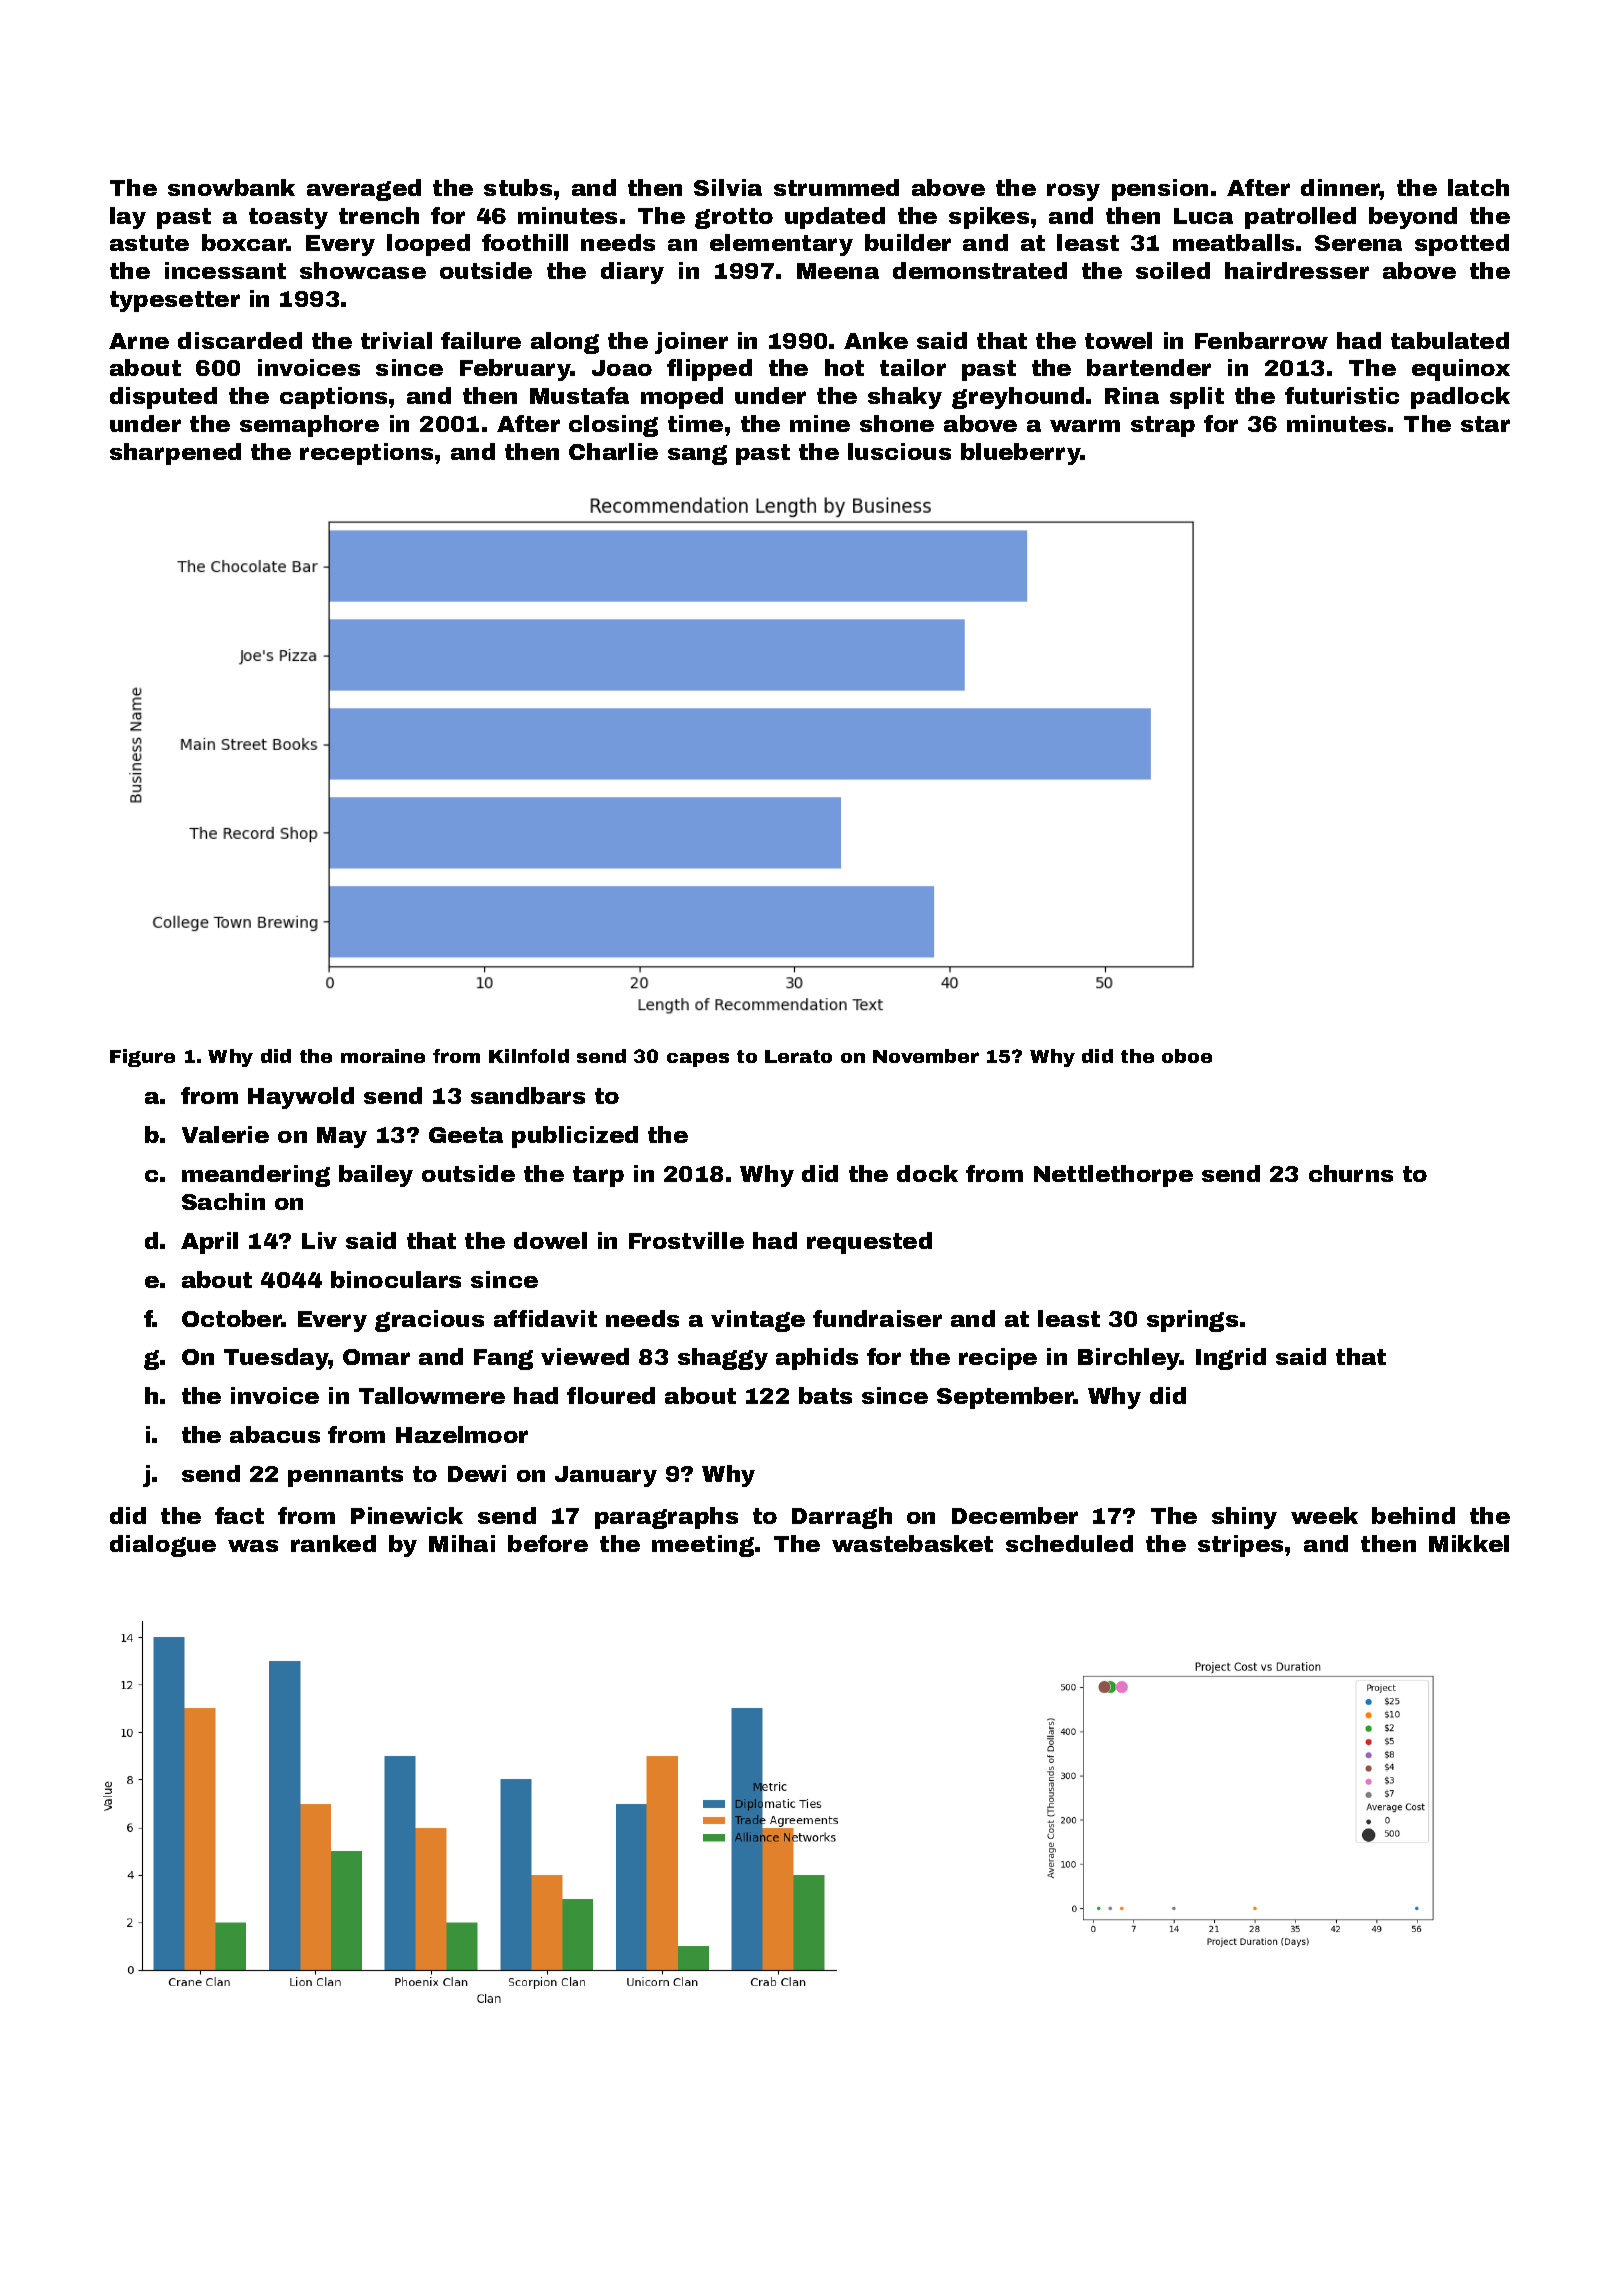 Image resolution: width=1620 pixels, height=2292 pixels. I want to click on dock, so click(927, 1173).
